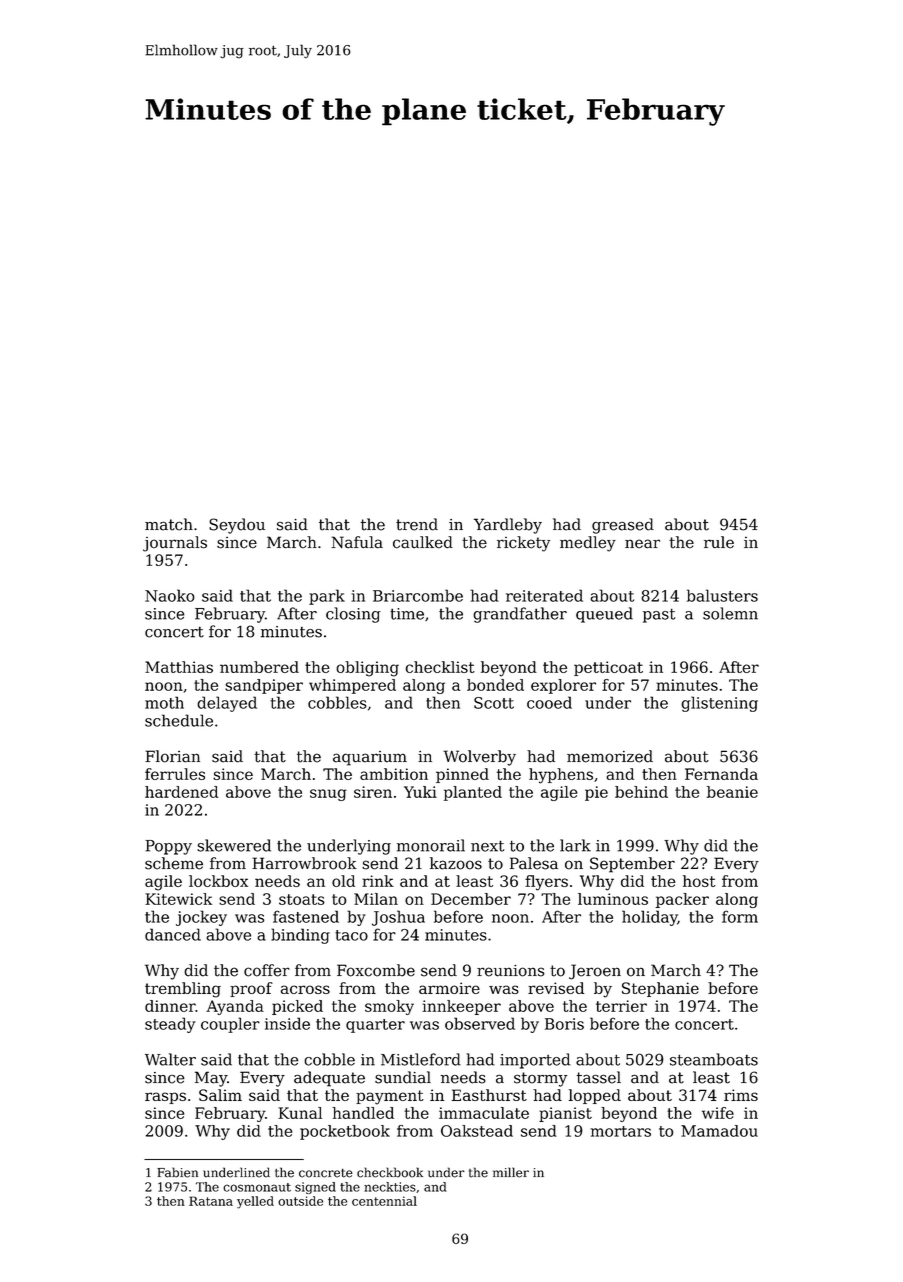  I want to click on Boris, so click(564, 1024).
